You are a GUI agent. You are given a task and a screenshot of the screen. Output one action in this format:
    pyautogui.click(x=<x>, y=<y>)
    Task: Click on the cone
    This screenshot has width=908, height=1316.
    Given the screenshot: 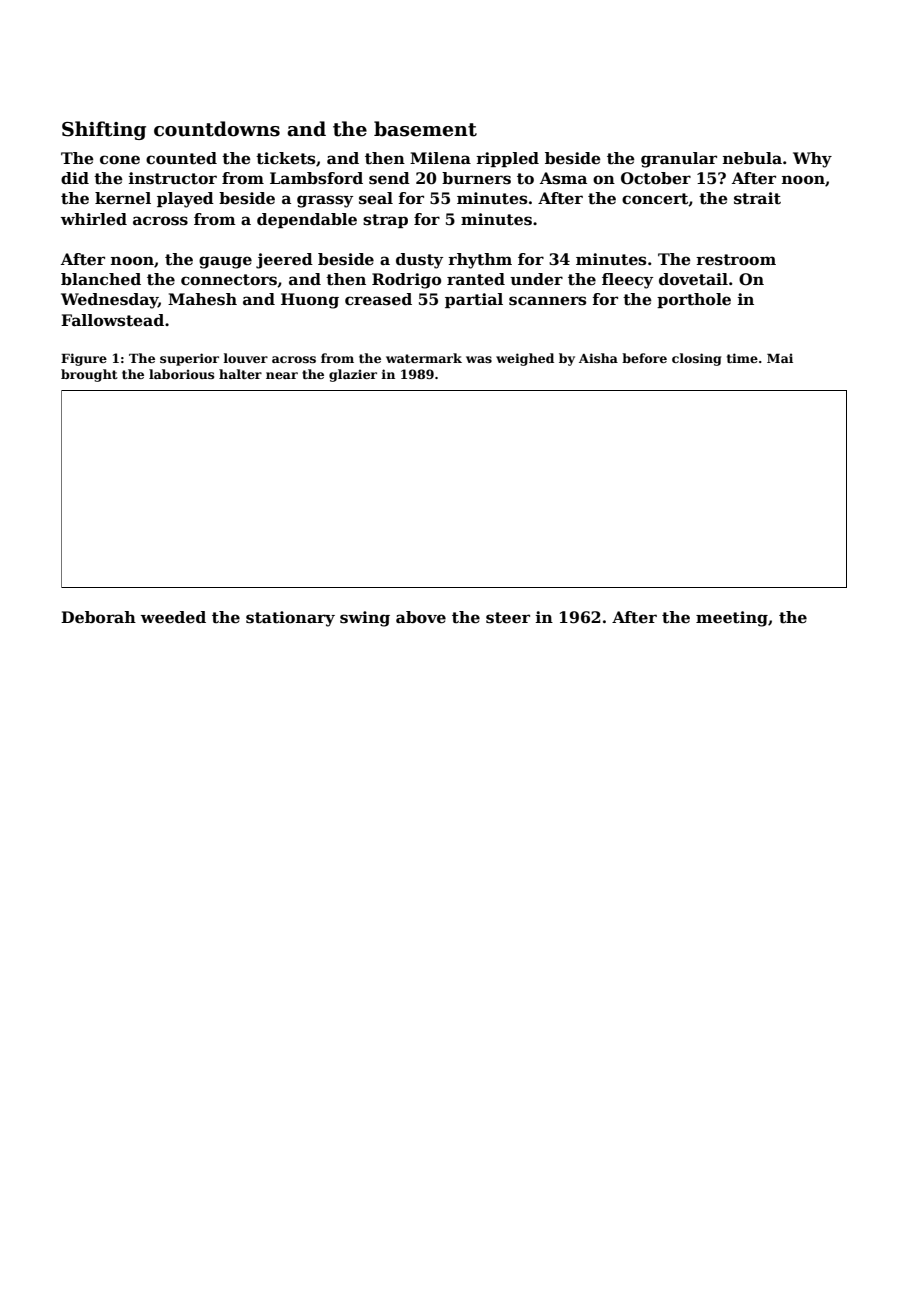 What is the action you would take?
    pyautogui.click(x=120, y=160)
